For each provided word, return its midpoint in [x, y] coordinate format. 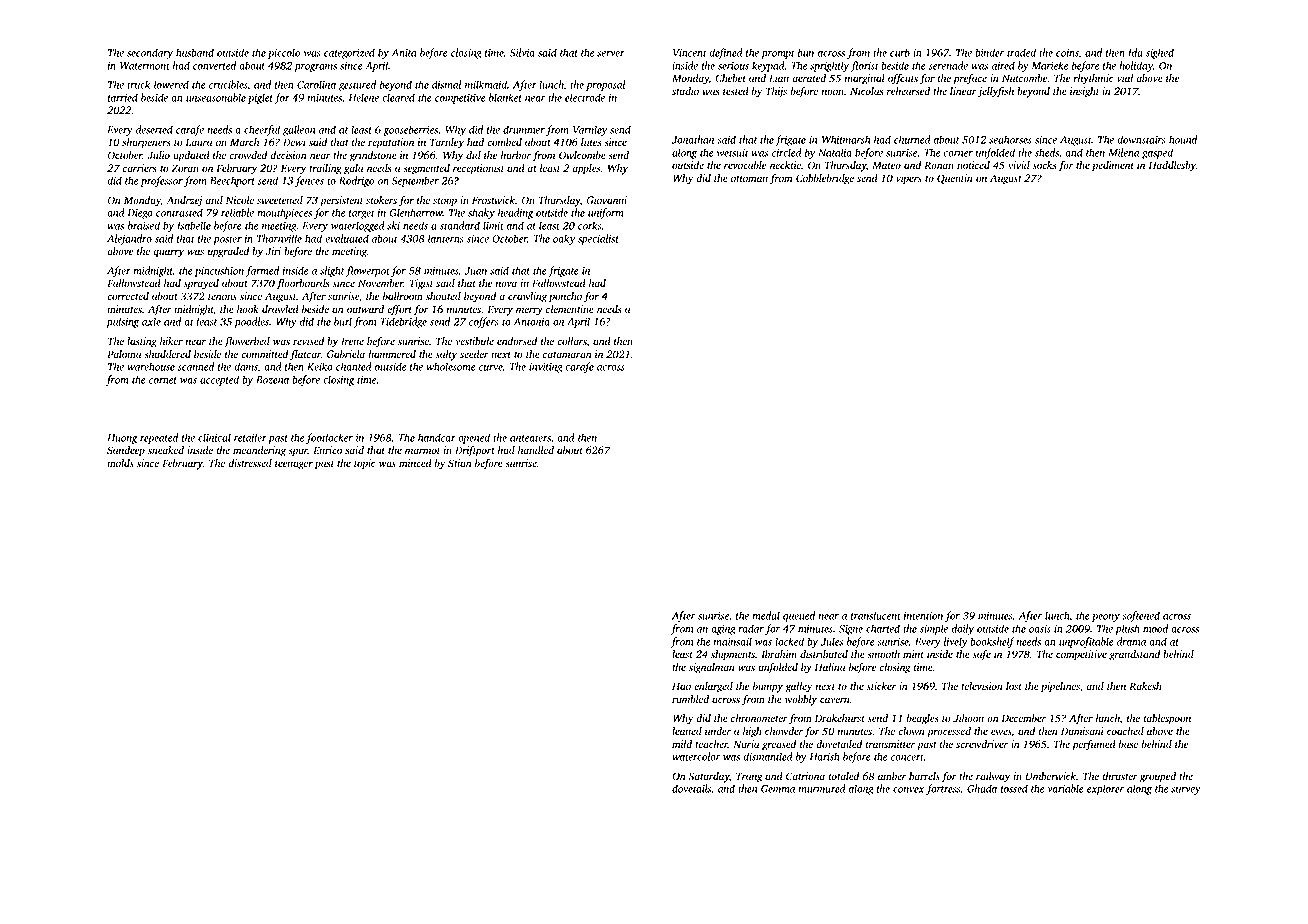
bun [805, 52]
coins [1067, 53]
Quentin [955, 179]
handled [536, 450]
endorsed [517, 341]
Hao [681, 686]
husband [195, 52]
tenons [222, 297]
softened [1141, 616]
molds [120, 463]
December [1024, 718]
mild [682, 744]
